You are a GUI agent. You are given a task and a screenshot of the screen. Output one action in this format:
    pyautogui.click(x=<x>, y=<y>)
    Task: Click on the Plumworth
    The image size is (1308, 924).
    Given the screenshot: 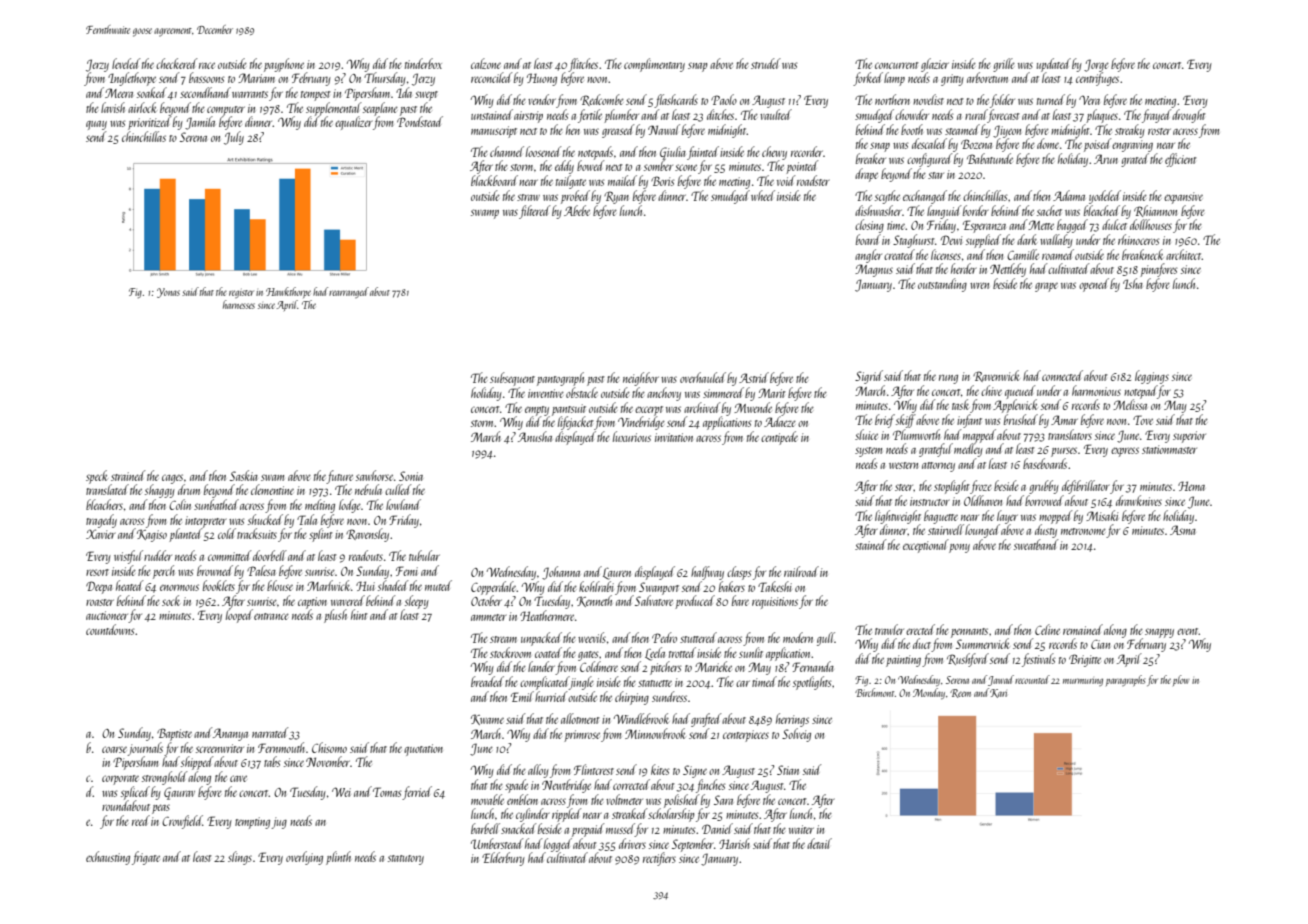 What is the action you would take?
    pyautogui.click(x=916, y=434)
